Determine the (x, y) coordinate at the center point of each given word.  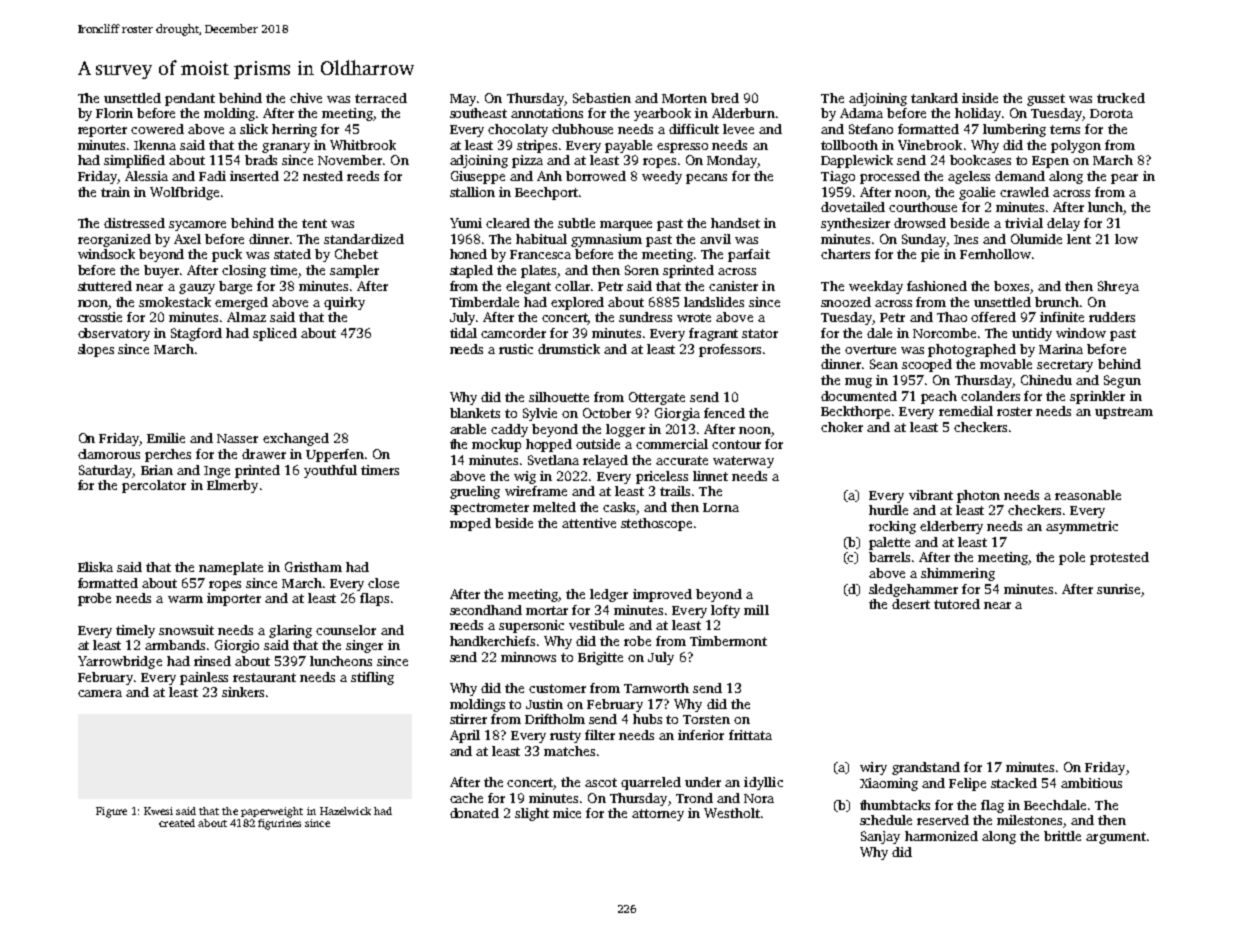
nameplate (231, 568)
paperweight (272, 812)
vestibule (596, 625)
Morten (684, 98)
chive (306, 98)
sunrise (1118, 589)
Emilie (166, 438)
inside (980, 98)
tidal (463, 333)
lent (1079, 239)
